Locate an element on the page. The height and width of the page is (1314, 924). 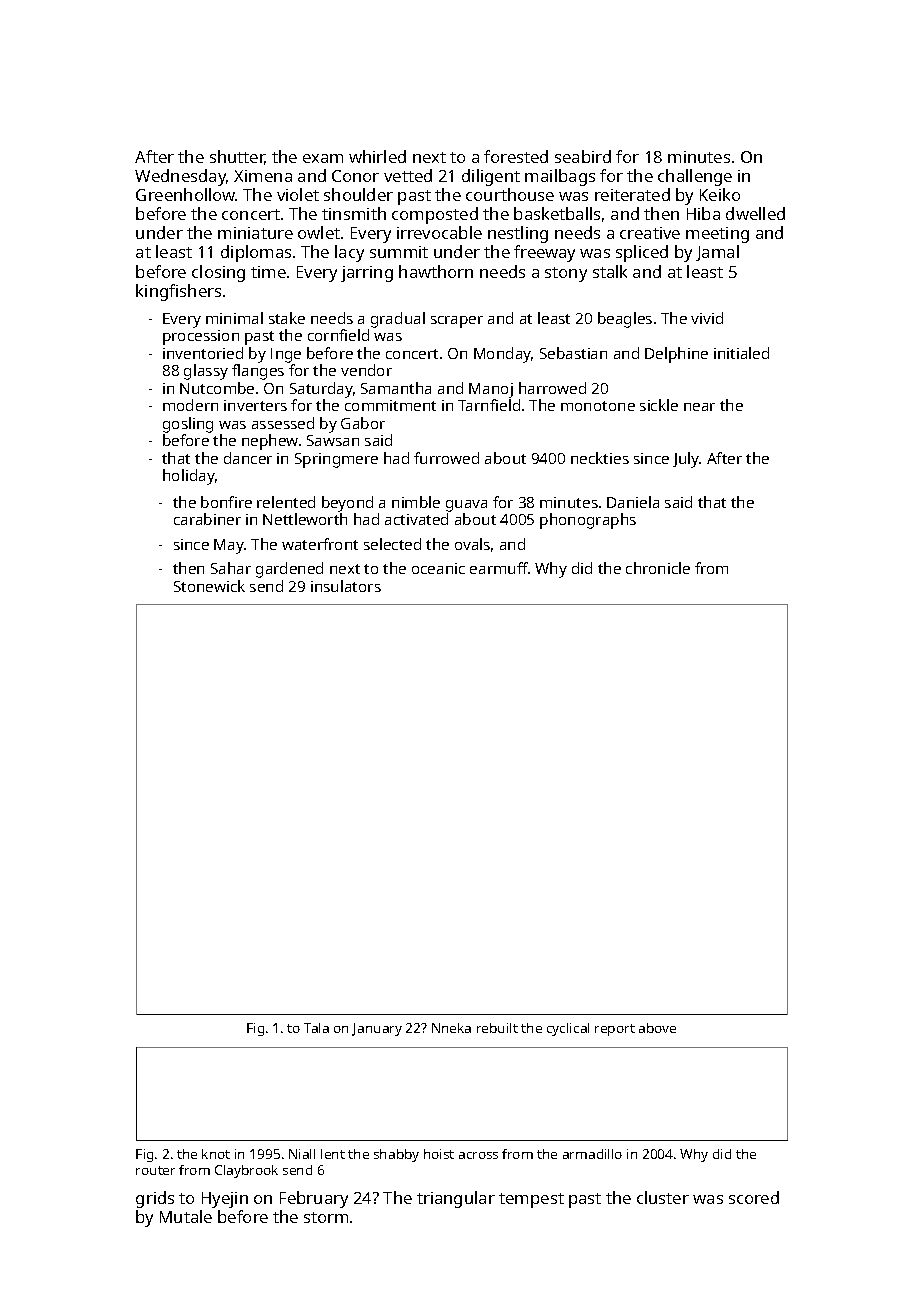
Stonewick is located at coordinates (209, 586).
